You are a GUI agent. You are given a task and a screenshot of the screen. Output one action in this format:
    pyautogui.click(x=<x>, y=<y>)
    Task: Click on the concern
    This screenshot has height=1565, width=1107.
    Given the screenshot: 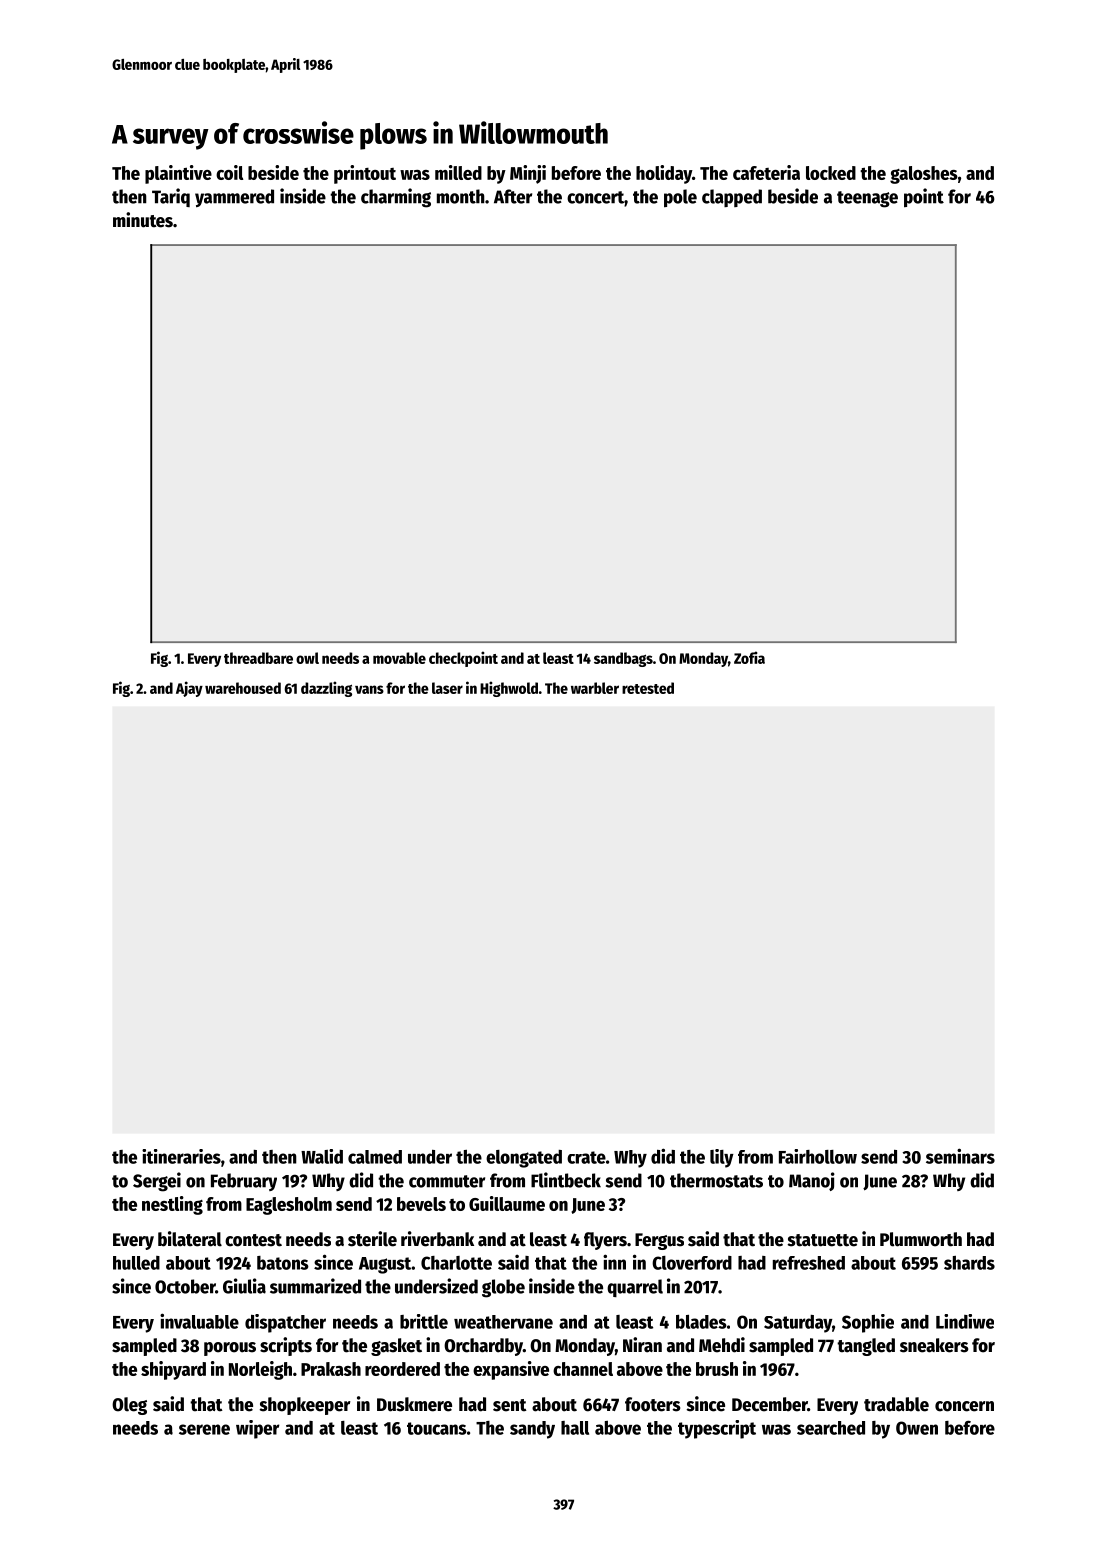 What is the action you would take?
    pyautogui.click(x=964, y=1406)
